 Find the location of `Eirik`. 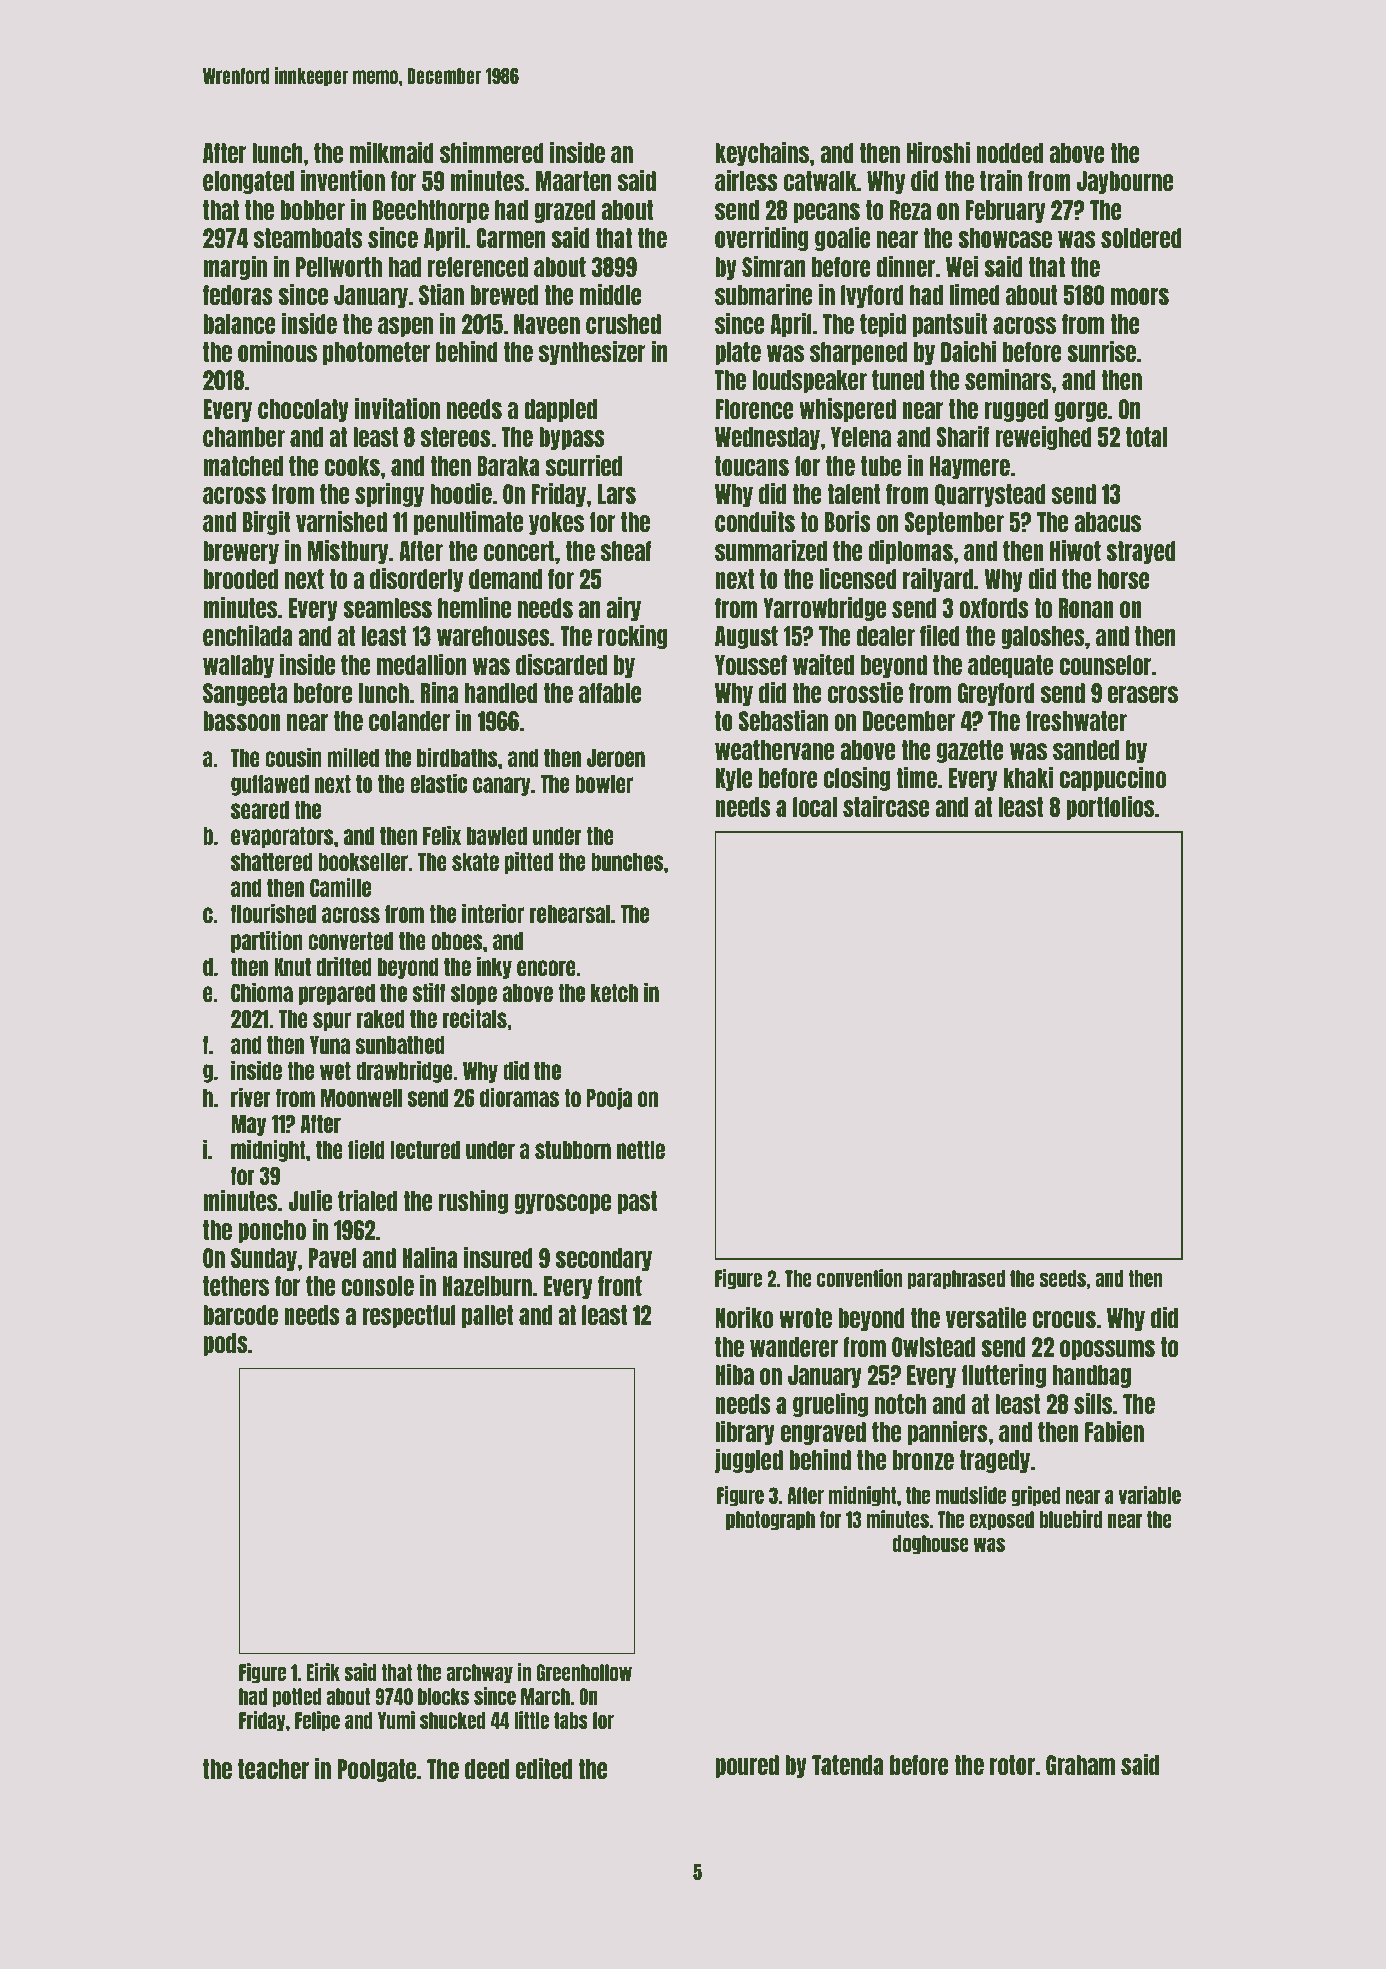

Eirik is located at coordinates (323, 1672).
